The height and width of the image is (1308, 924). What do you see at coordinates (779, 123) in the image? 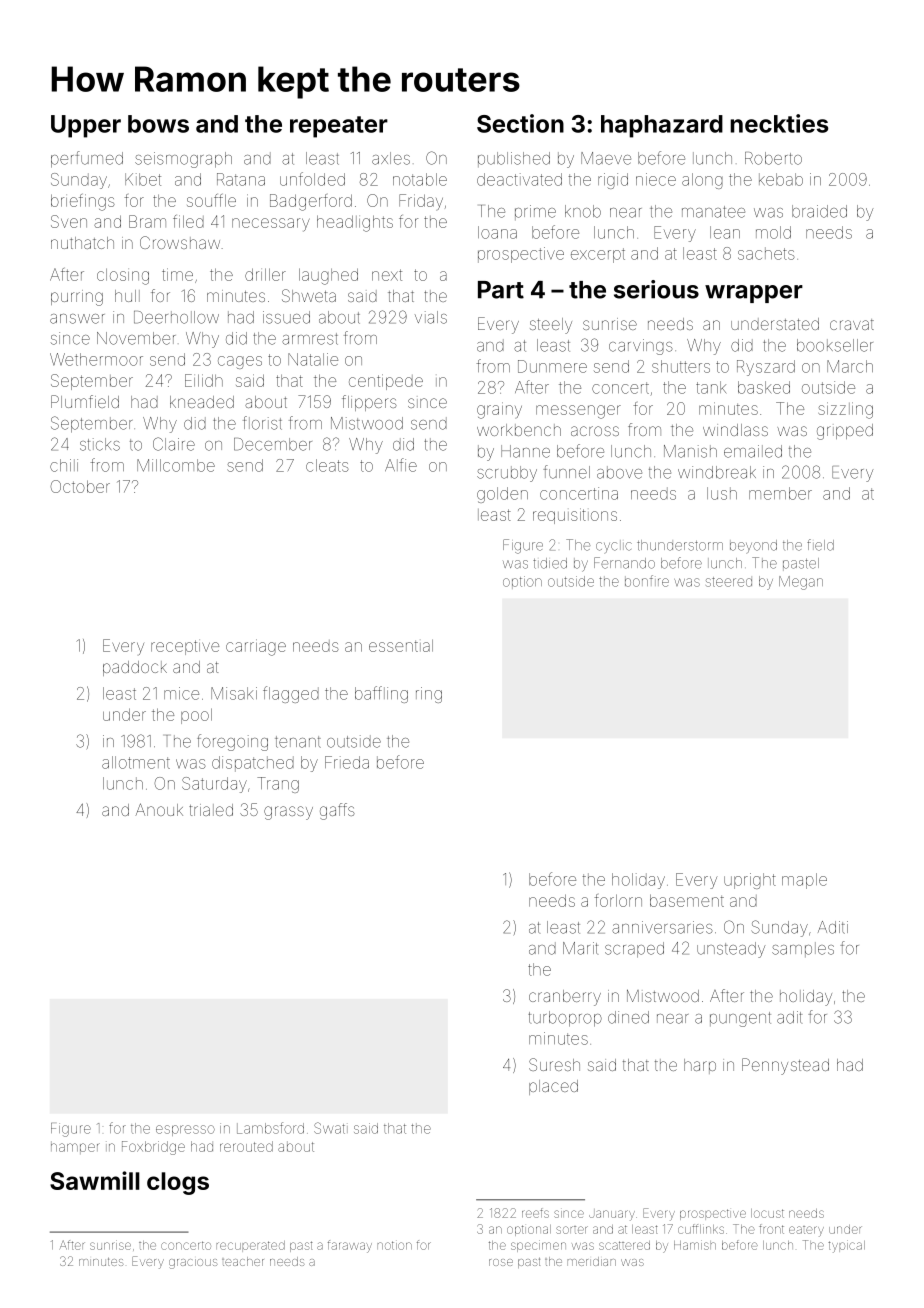
I see `neckties` at bounding box center [779, 123].
